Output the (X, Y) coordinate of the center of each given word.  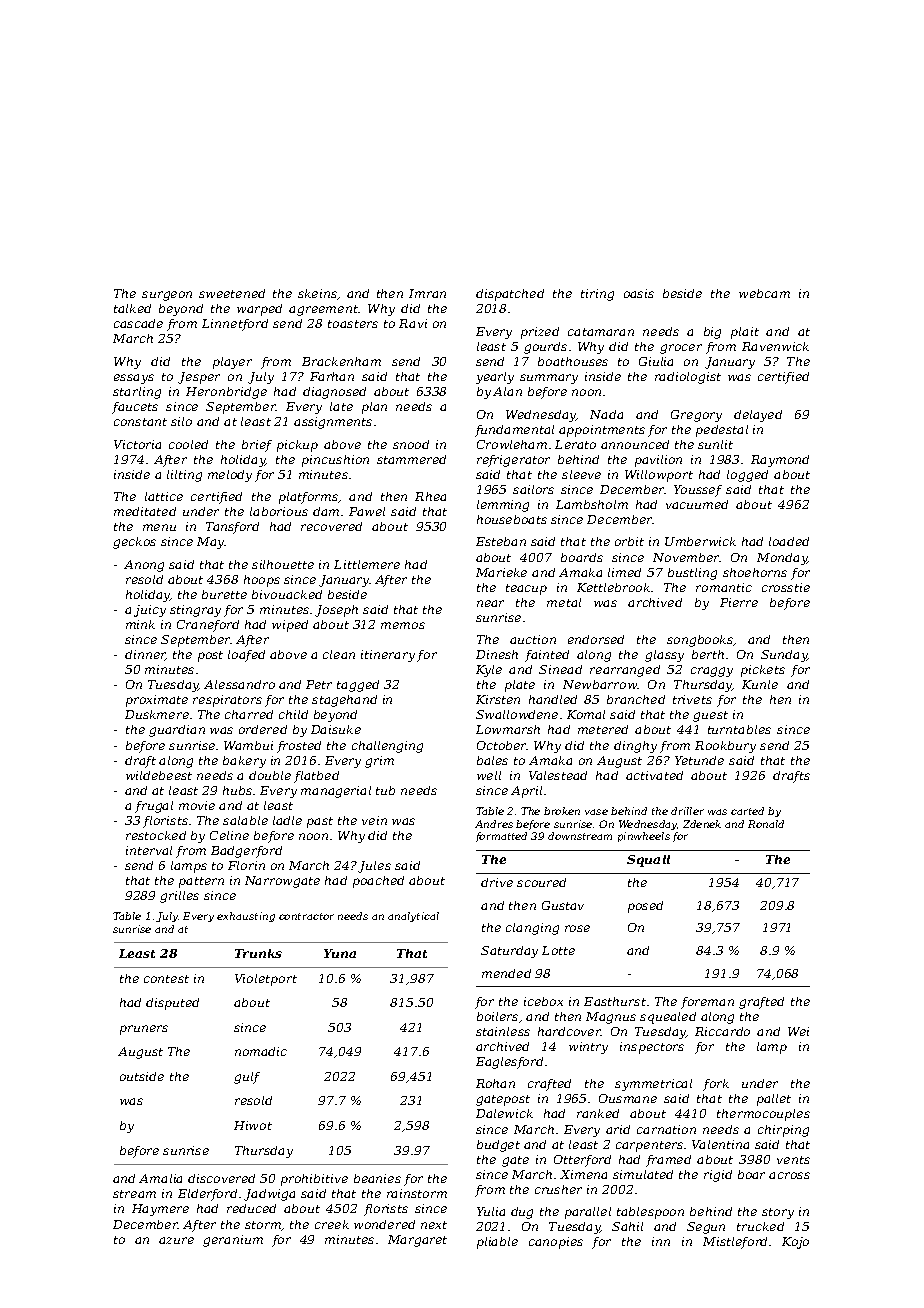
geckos (134, 543)
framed (668, 1161)
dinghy (635, 747)
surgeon (167, 296)
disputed (172, 1004)
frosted (299, 747)
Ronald (766, 824)
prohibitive (314, 1180)
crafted (549, 1085)
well (489, 775)
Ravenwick (775, 346)
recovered (331, 526)
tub (385, 790)
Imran (427, 293)
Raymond (780, 461)
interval (149, 850)
